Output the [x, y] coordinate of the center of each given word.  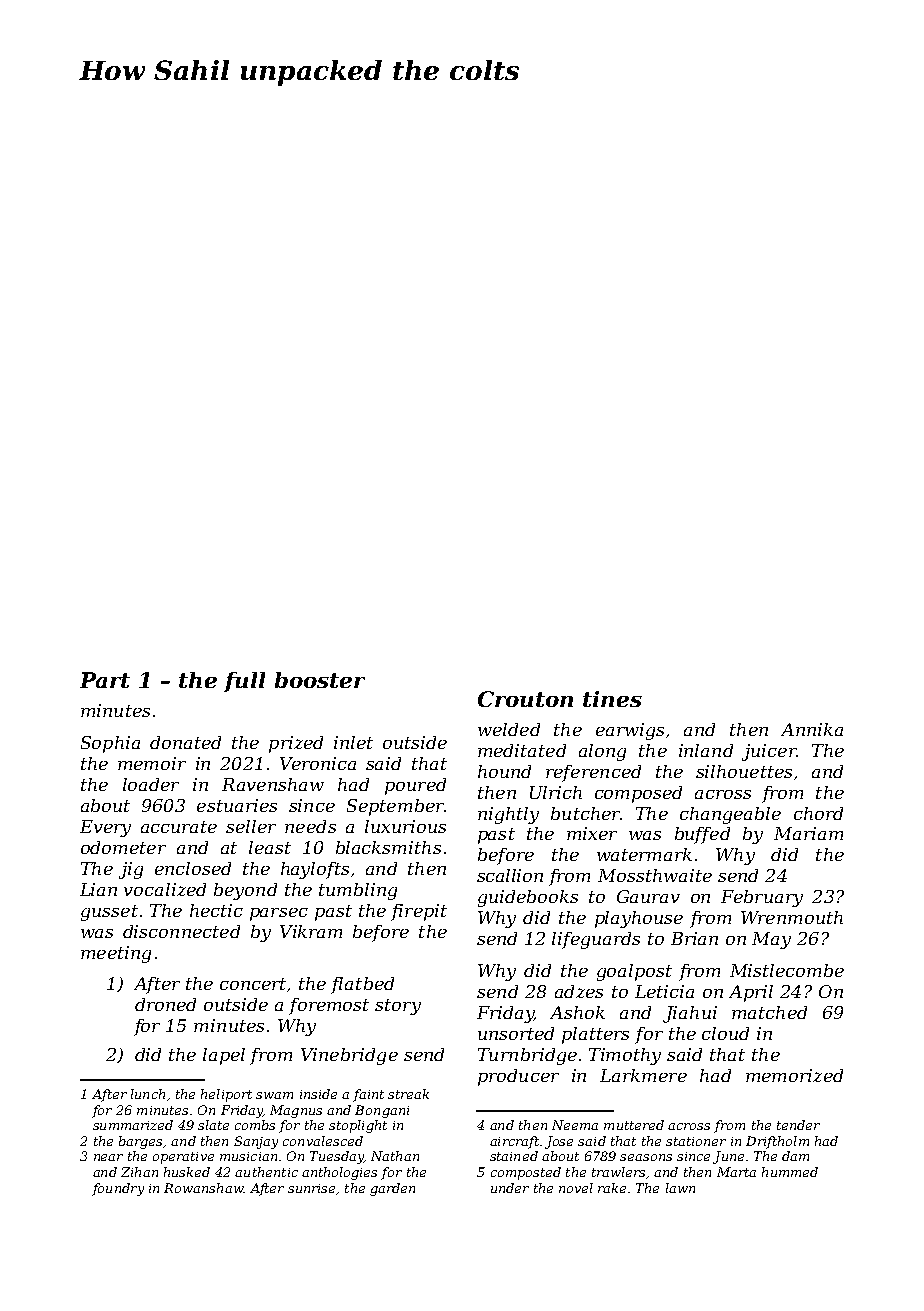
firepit [419, 912]
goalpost [634, 972]
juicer [769, 752]
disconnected [181, 931]
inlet [353, 742]
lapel [224, 1056]
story [398, 1007]
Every [105, 828]
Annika [812, 729]
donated [185, 742]
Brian [694, 938]
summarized [133, 1125]
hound [504, 771]
